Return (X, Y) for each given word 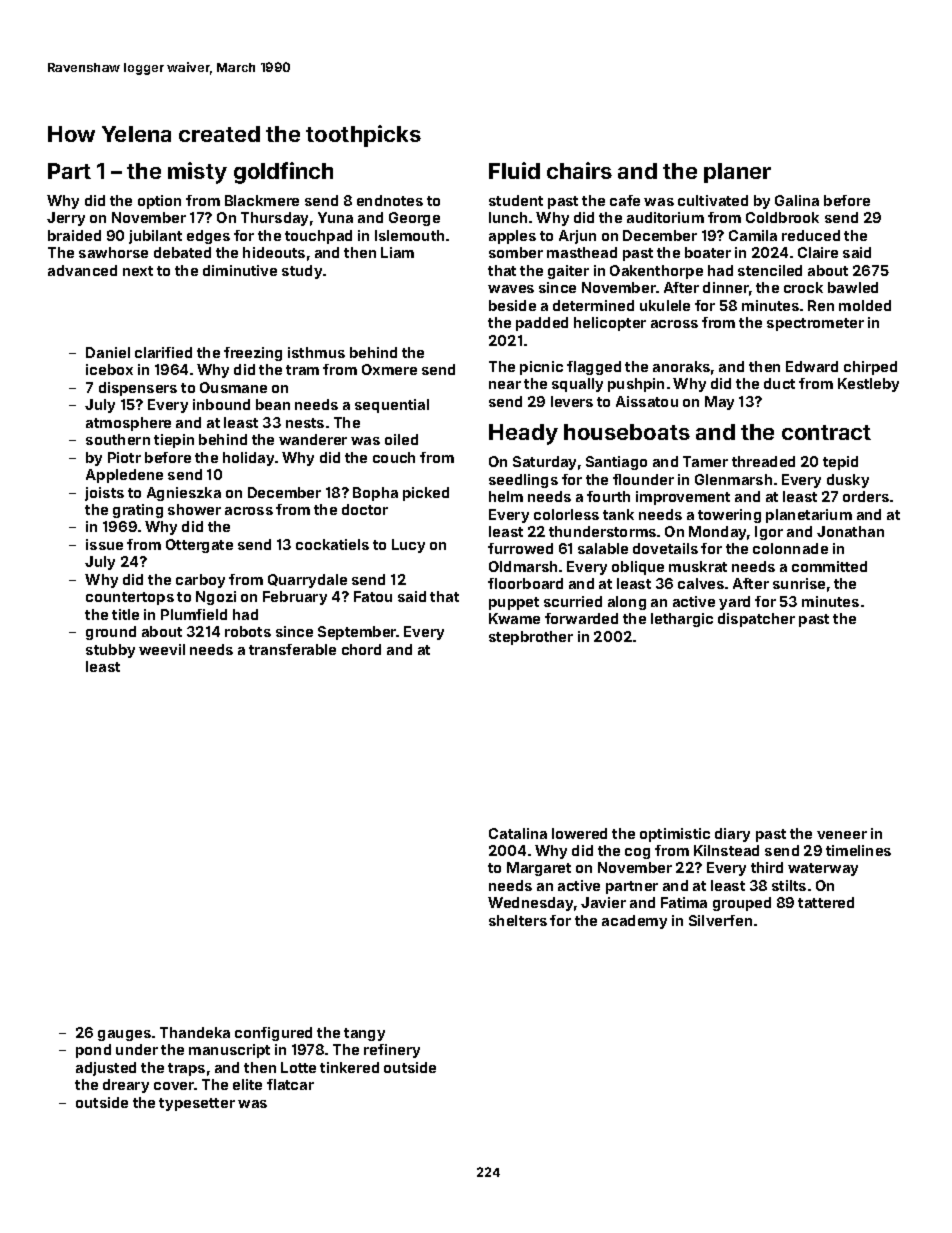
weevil (162, 649)
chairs (579, 170)
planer (737, 173)
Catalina (518, 833)
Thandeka (195, 1032)
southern (118, 439)
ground (111, 633)
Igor (769, 533)
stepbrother (531, 638)
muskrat (698, 566)
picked (426, 494)
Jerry (66, 219)
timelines (858, 850)
